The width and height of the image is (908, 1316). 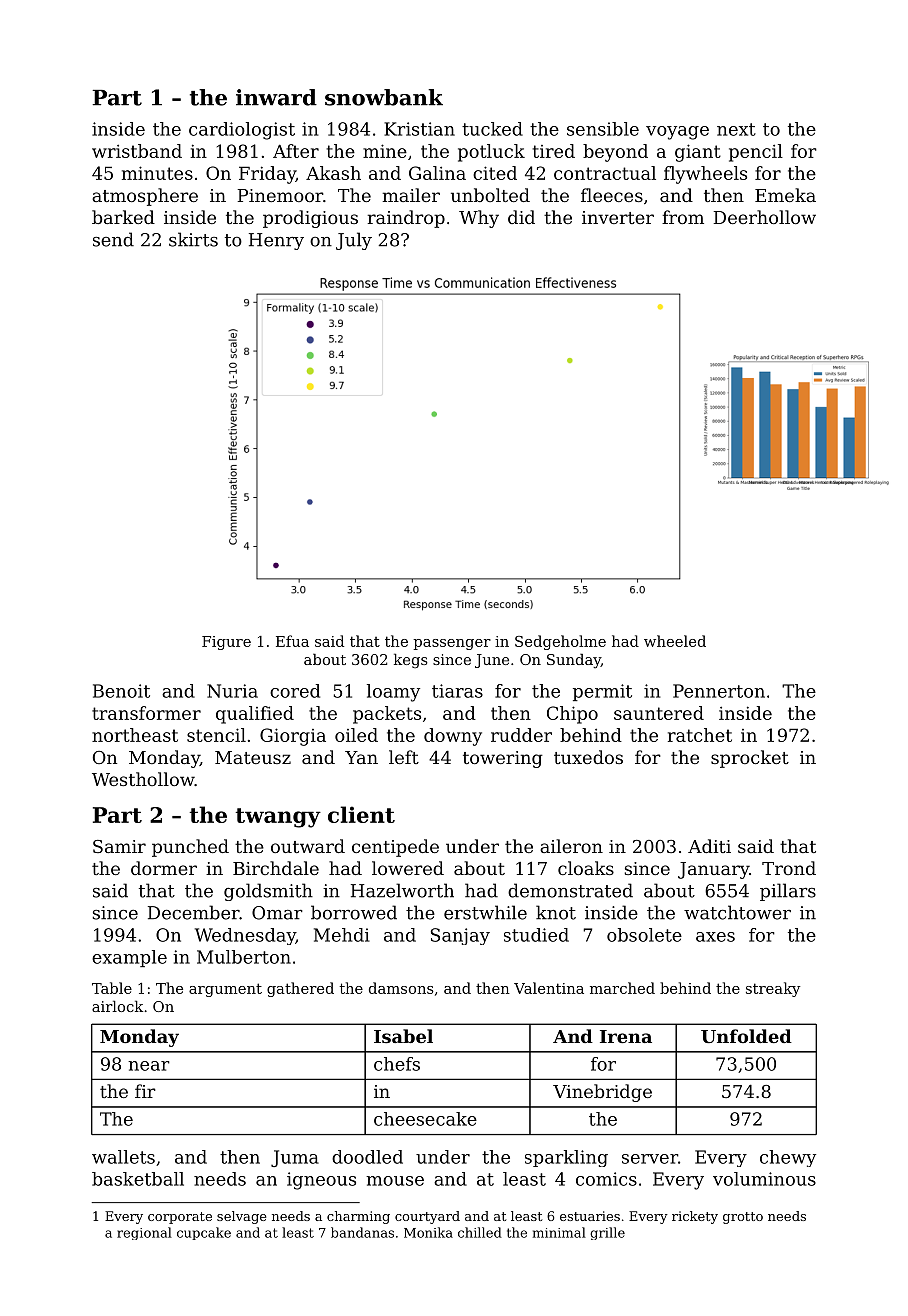 I want to click on Hazelworth, so click(x=402, y=890).
